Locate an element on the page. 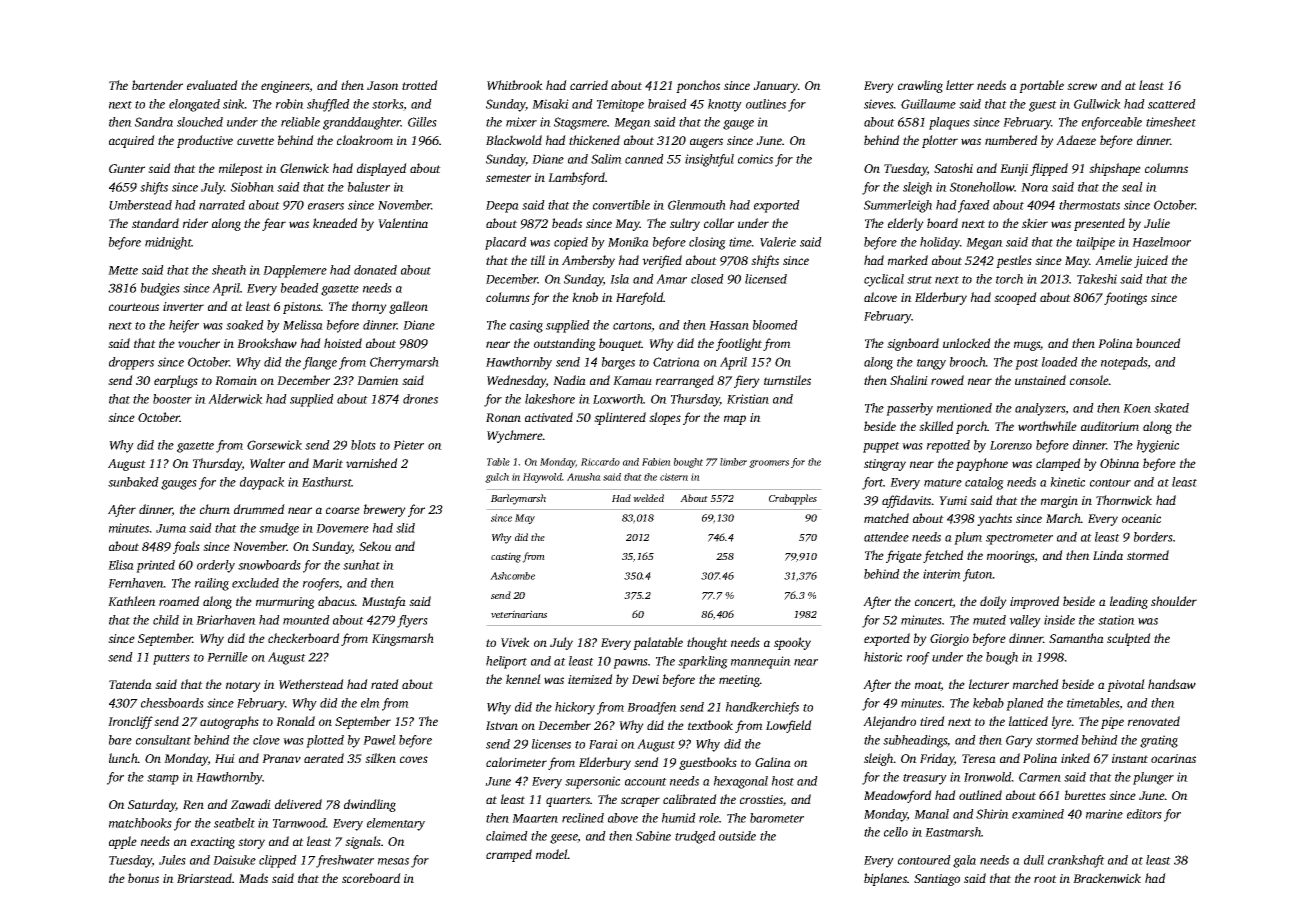 This document has width=1308, height=924. robin is located at coordinates (290, 104).
